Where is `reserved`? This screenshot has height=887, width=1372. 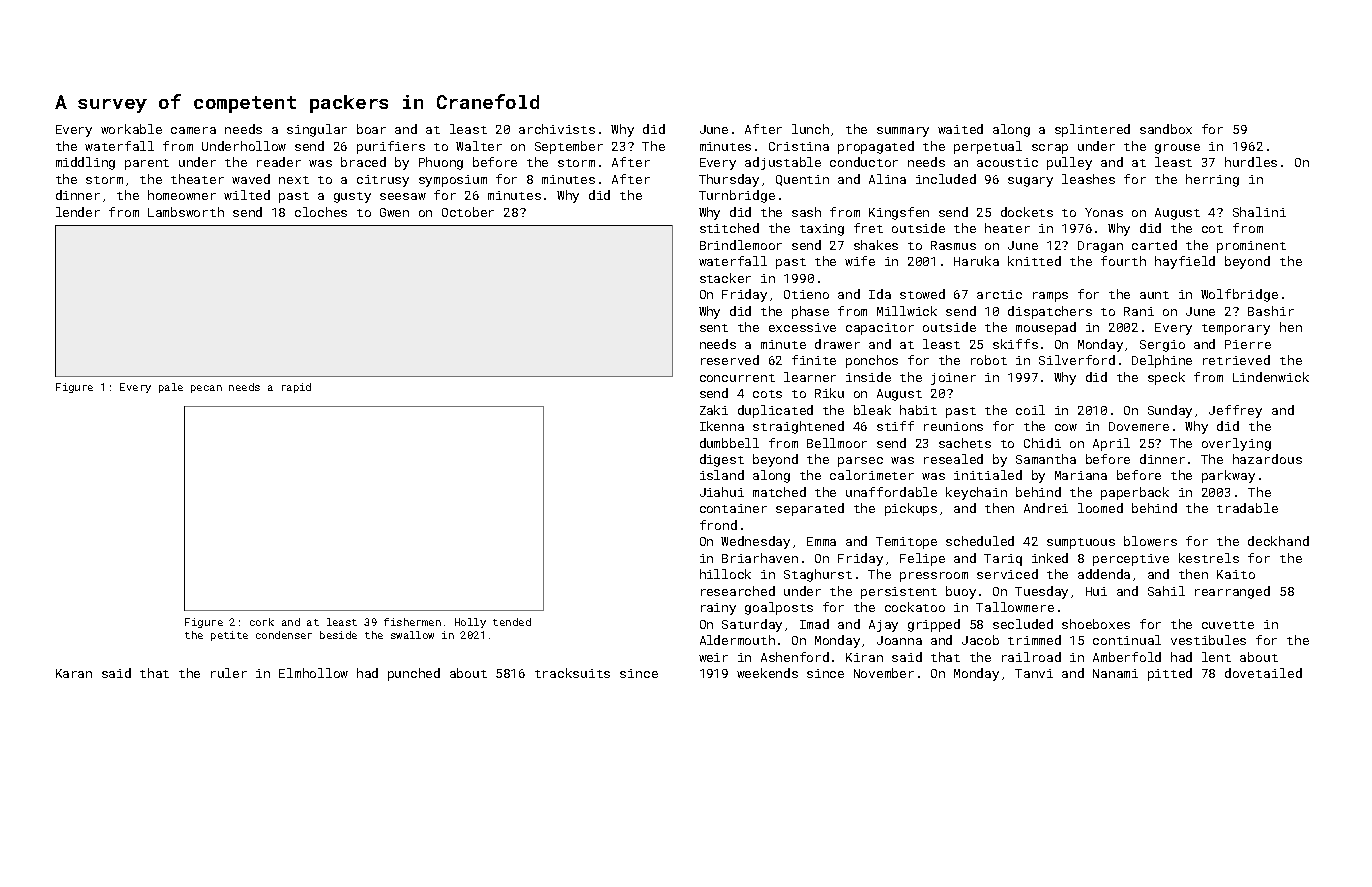
reserved is located at coordinates (730, 360).
